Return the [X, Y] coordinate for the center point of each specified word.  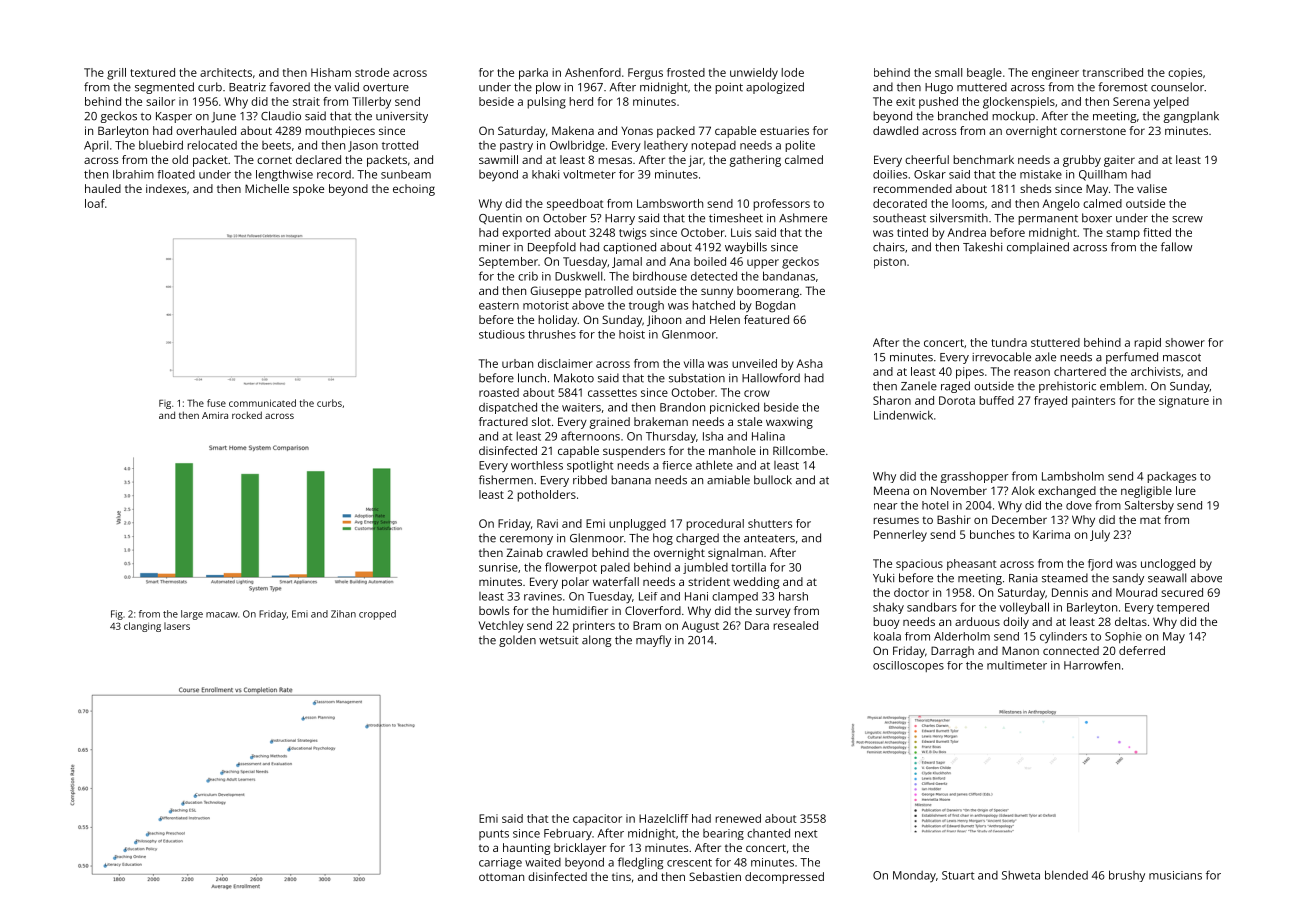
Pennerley [900, 536]
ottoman [501, 877]
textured [152, 72]
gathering [755, 161]
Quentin [500, 219]
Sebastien [715, 876]
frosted [686, 72]
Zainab [524, 552]
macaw [222, 615]
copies [1185, 74]
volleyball [1024, 608]
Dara [757, 625]
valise [1152, 188]
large [192, 615]
